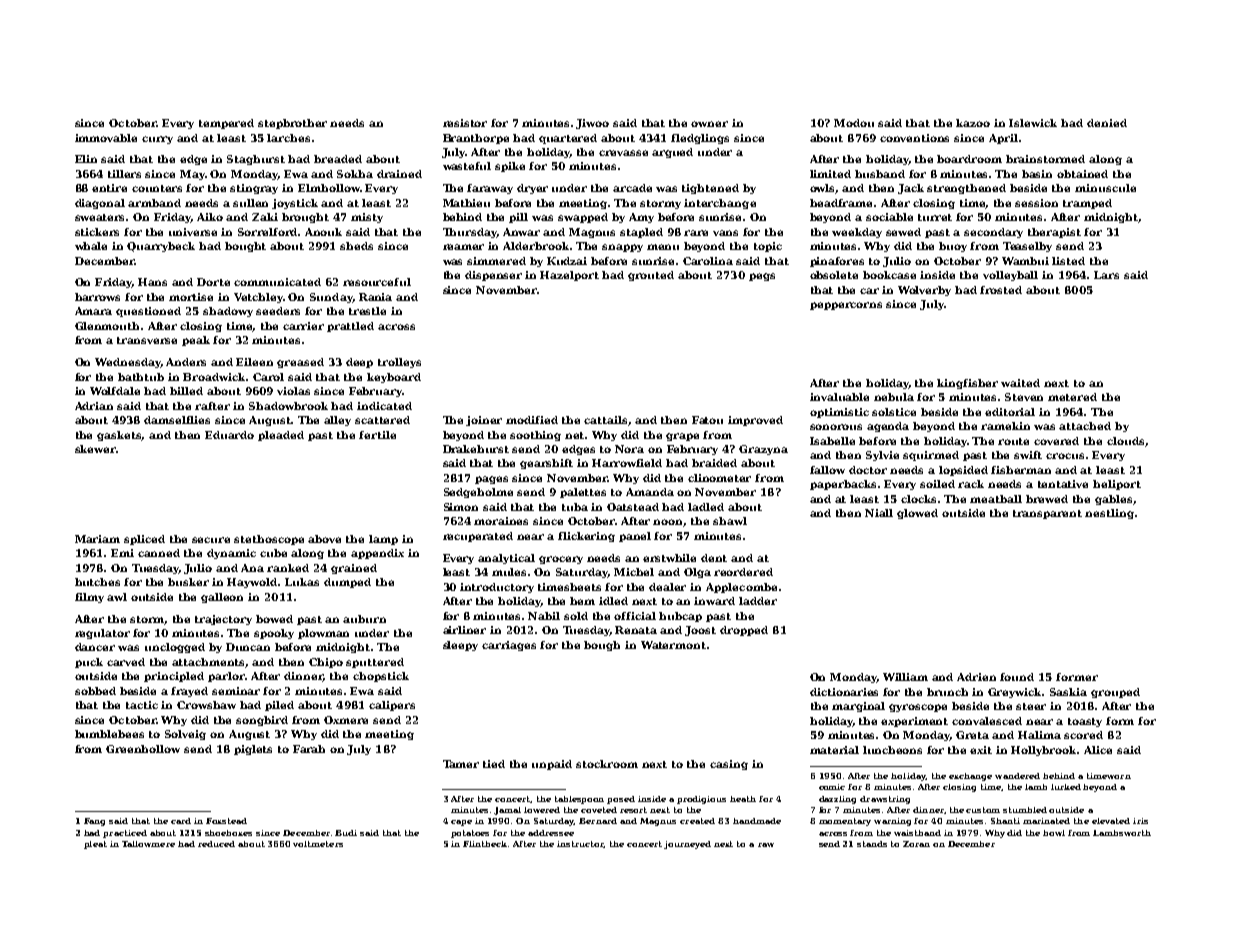  I want to click on pleat, so click(95, 845).
